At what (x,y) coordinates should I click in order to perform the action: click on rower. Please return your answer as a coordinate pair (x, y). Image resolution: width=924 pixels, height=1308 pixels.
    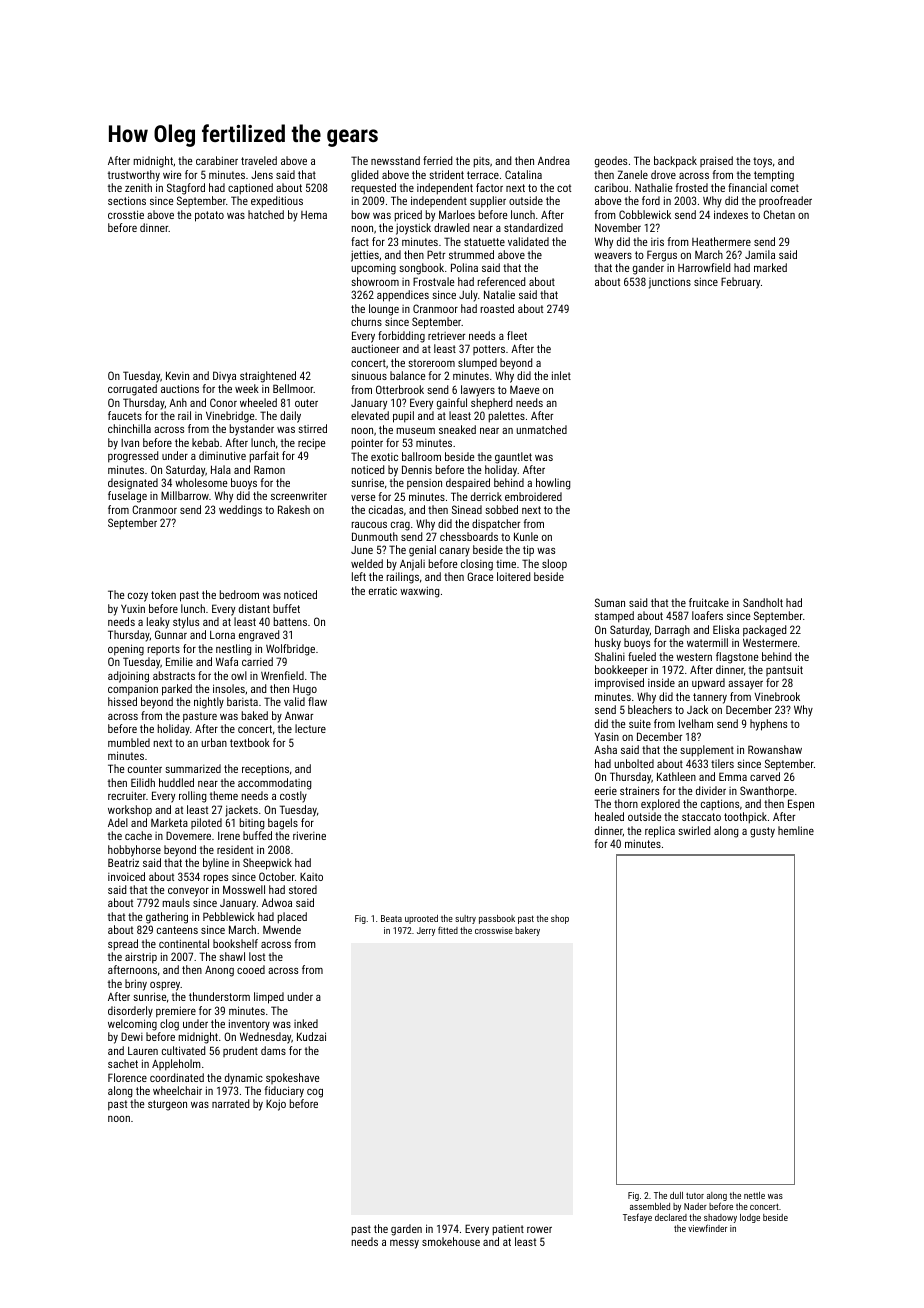
    Looking at the image, I should click on (539, 1230).
